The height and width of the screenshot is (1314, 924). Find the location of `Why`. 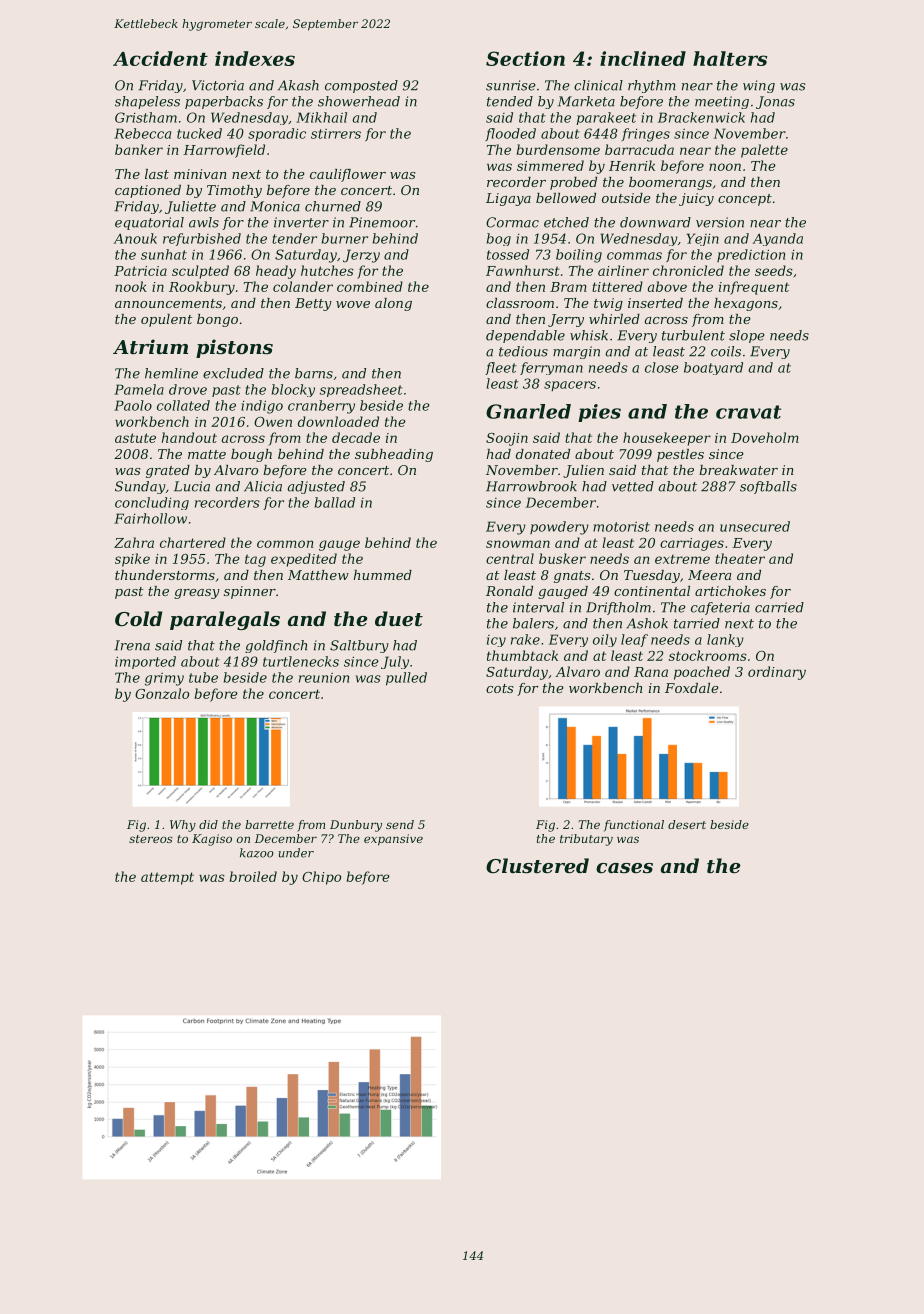

Why is located at coordinates (183, 826).
